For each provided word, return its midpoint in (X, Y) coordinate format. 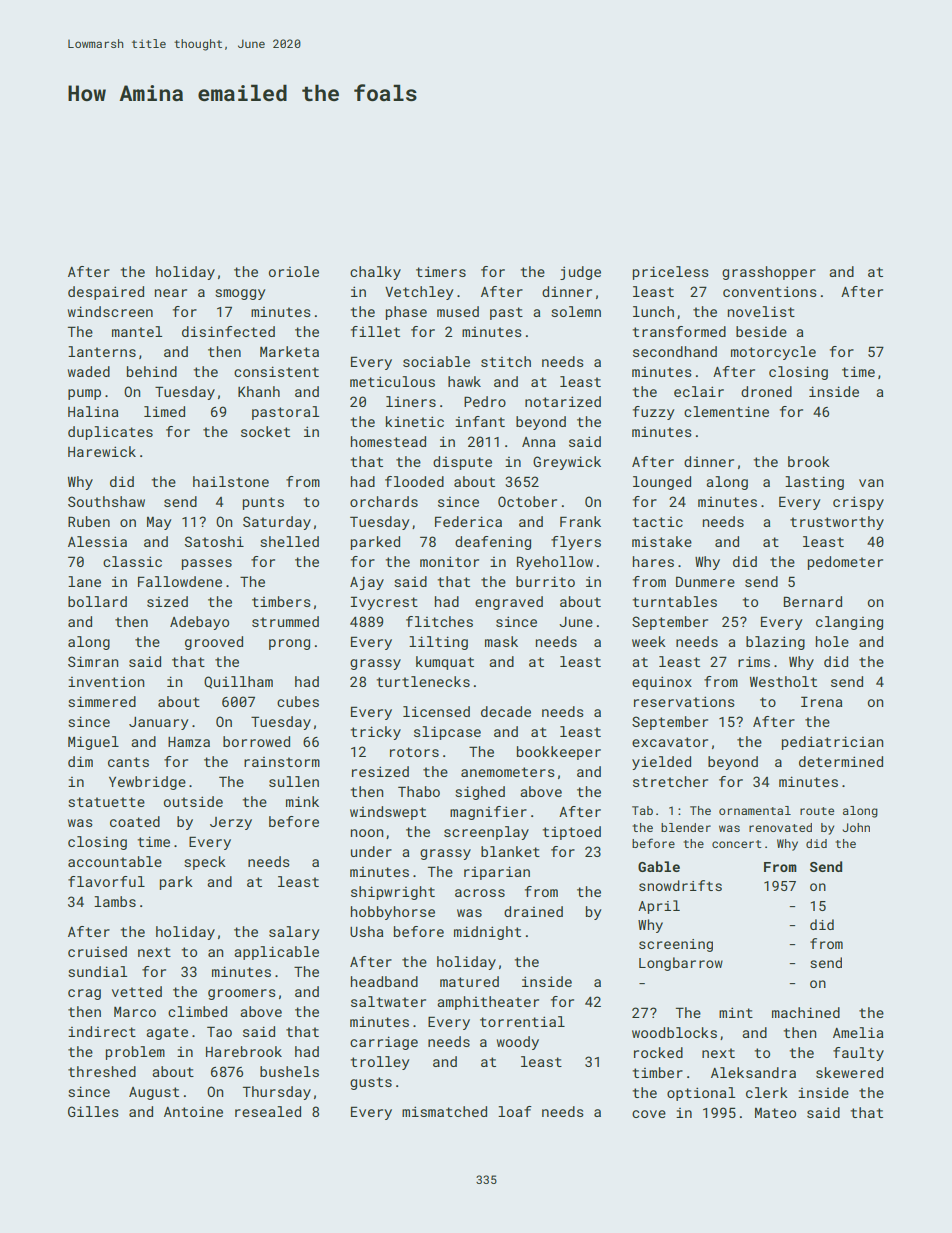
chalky (375, 273)
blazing (775, 643)
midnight (487, 933)
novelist (761, 311)
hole (832, 641)
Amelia (858, 1032)
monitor (449, 561)
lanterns (102, 351)
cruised (97, 951)
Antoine (193, 1111)
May (159, 523)
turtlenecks (423, 681)
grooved (214, 643)
